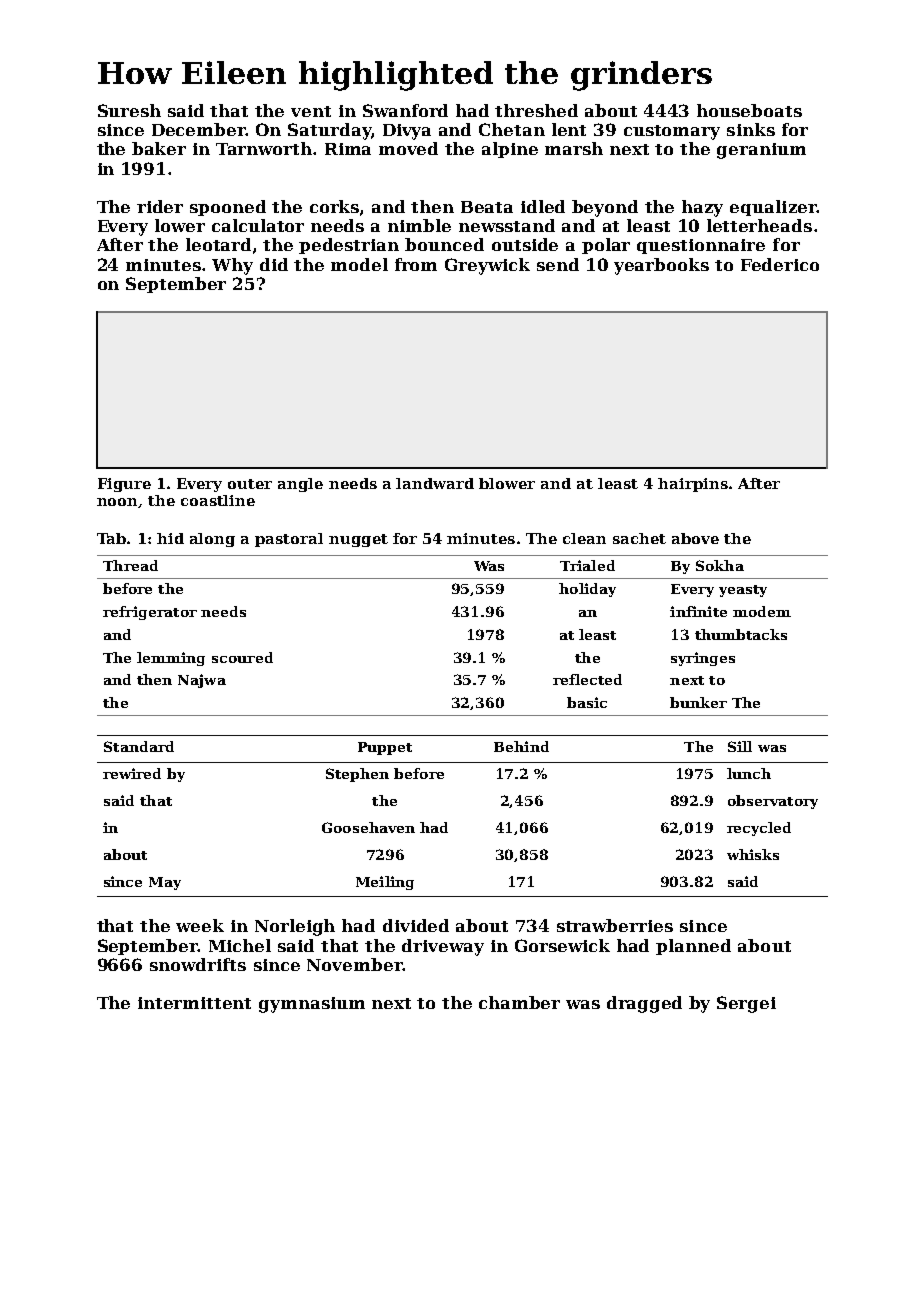  I want to click on hairpins, so click(693, 485).
